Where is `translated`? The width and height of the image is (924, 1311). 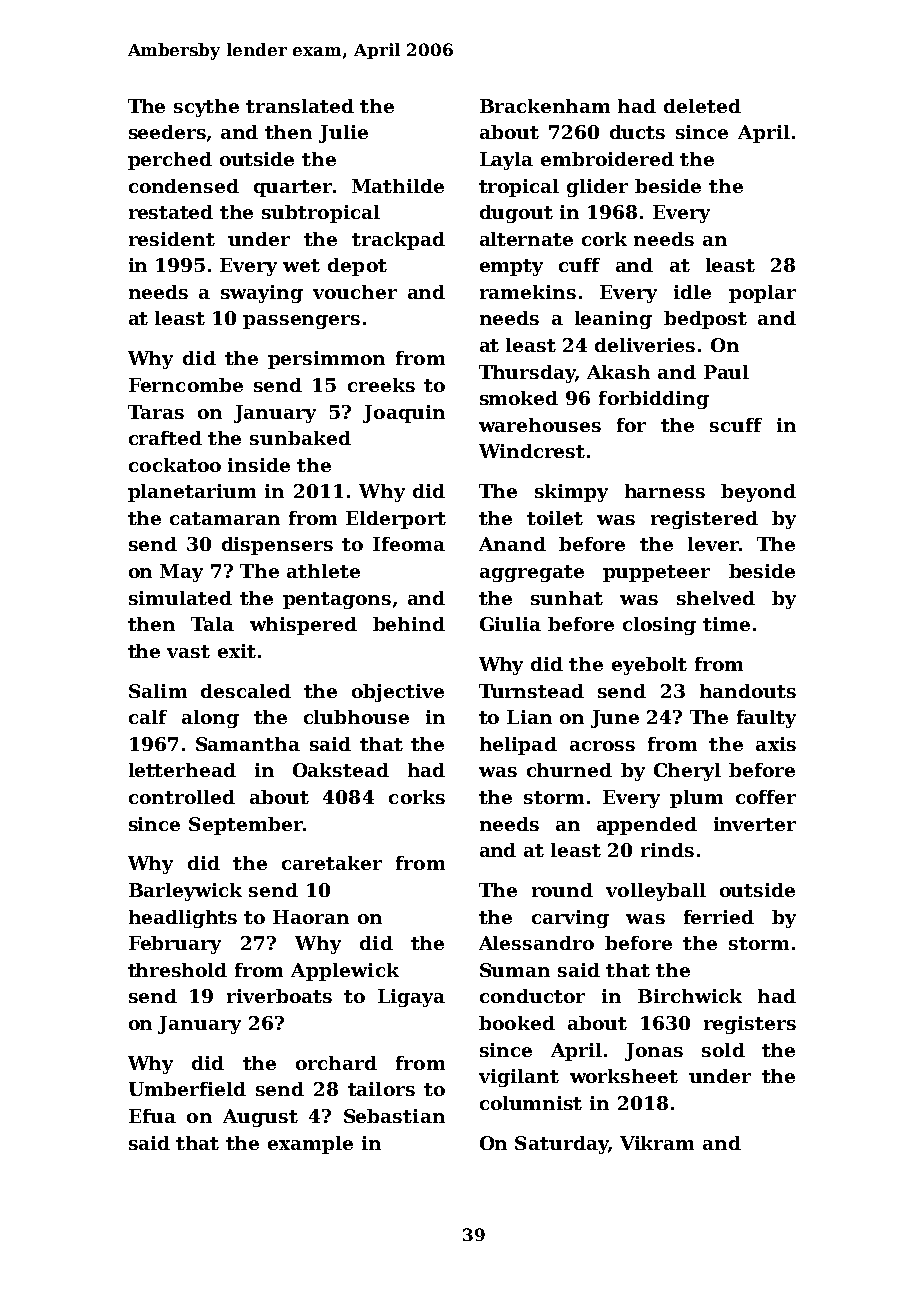 translated is located at coordinates (300, 106).
